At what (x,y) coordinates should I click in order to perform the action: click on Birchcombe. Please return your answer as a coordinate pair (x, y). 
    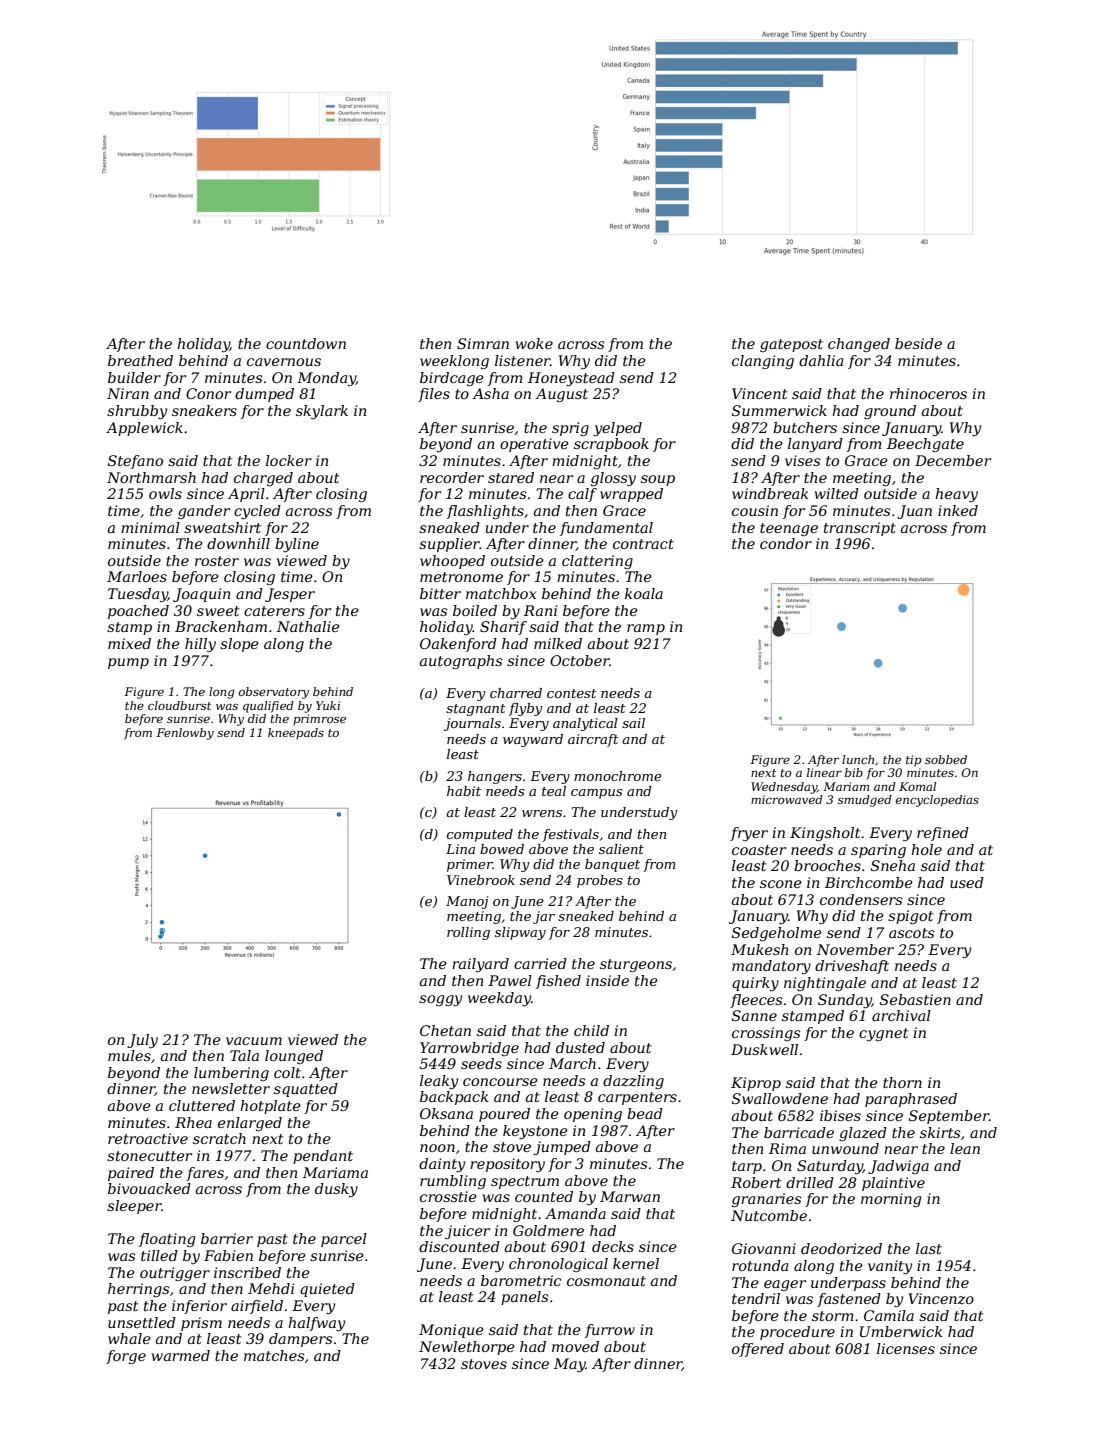
    Looking at the image, I should click on (869, 882).
